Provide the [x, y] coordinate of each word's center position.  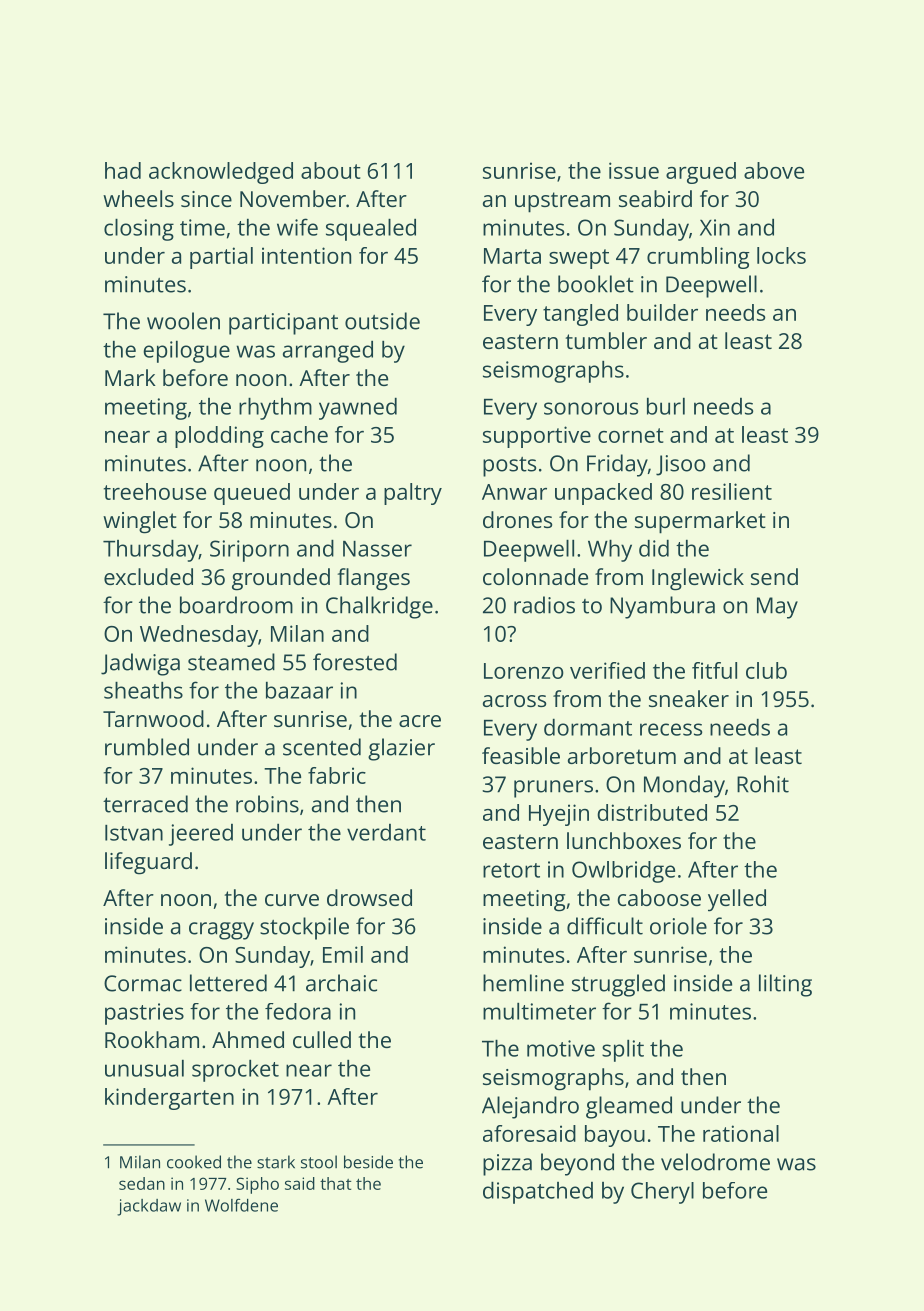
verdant [386, 832]
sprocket [235, 1071]
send [774, 576]
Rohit [763, 784]
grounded [281, 579]
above [774, 170]
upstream [562, 202]
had [123, 170]
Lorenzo [524, 671]
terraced [145, 804]
